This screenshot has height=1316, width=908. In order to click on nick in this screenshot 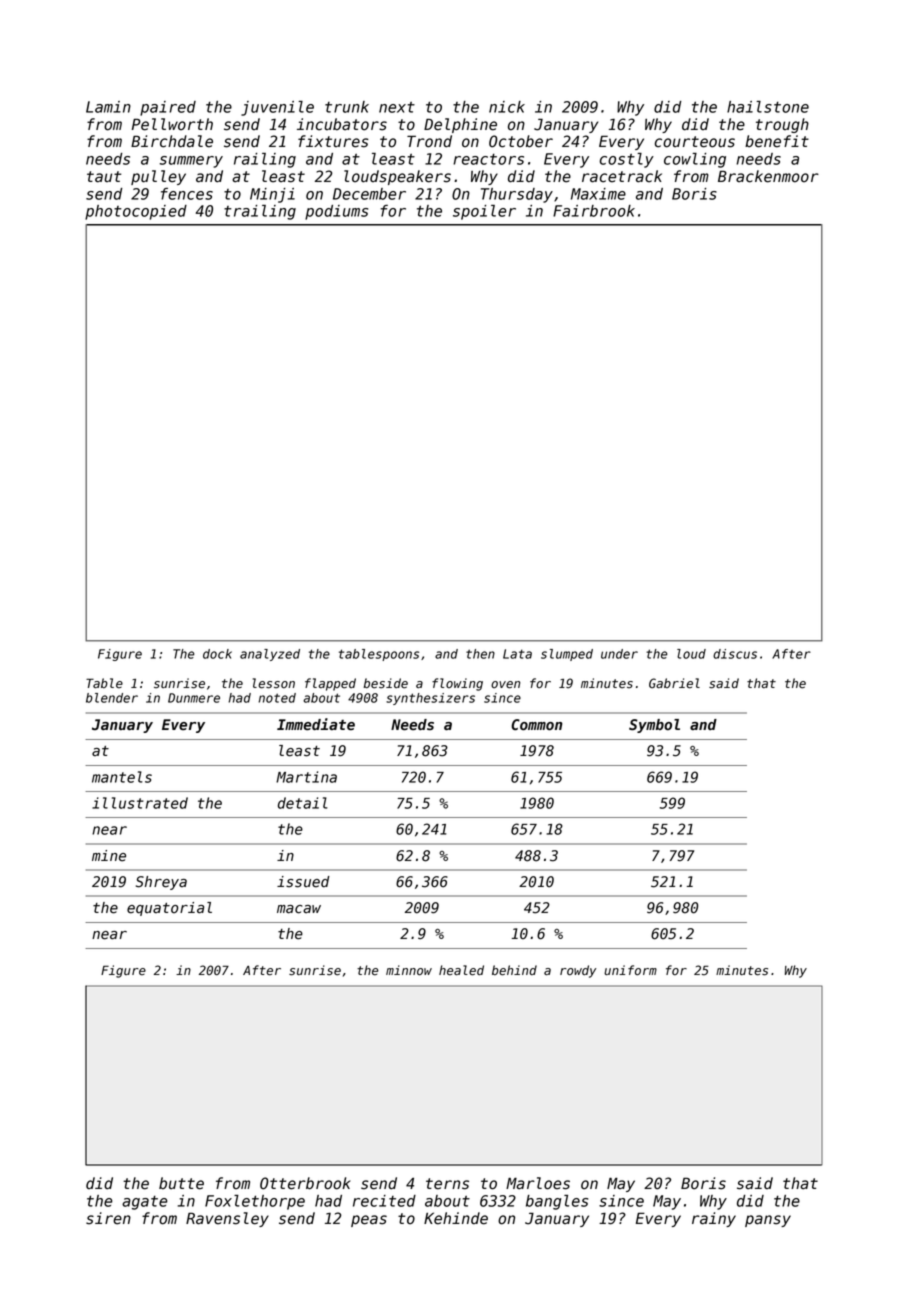, I will do `click(507, 107)`.
